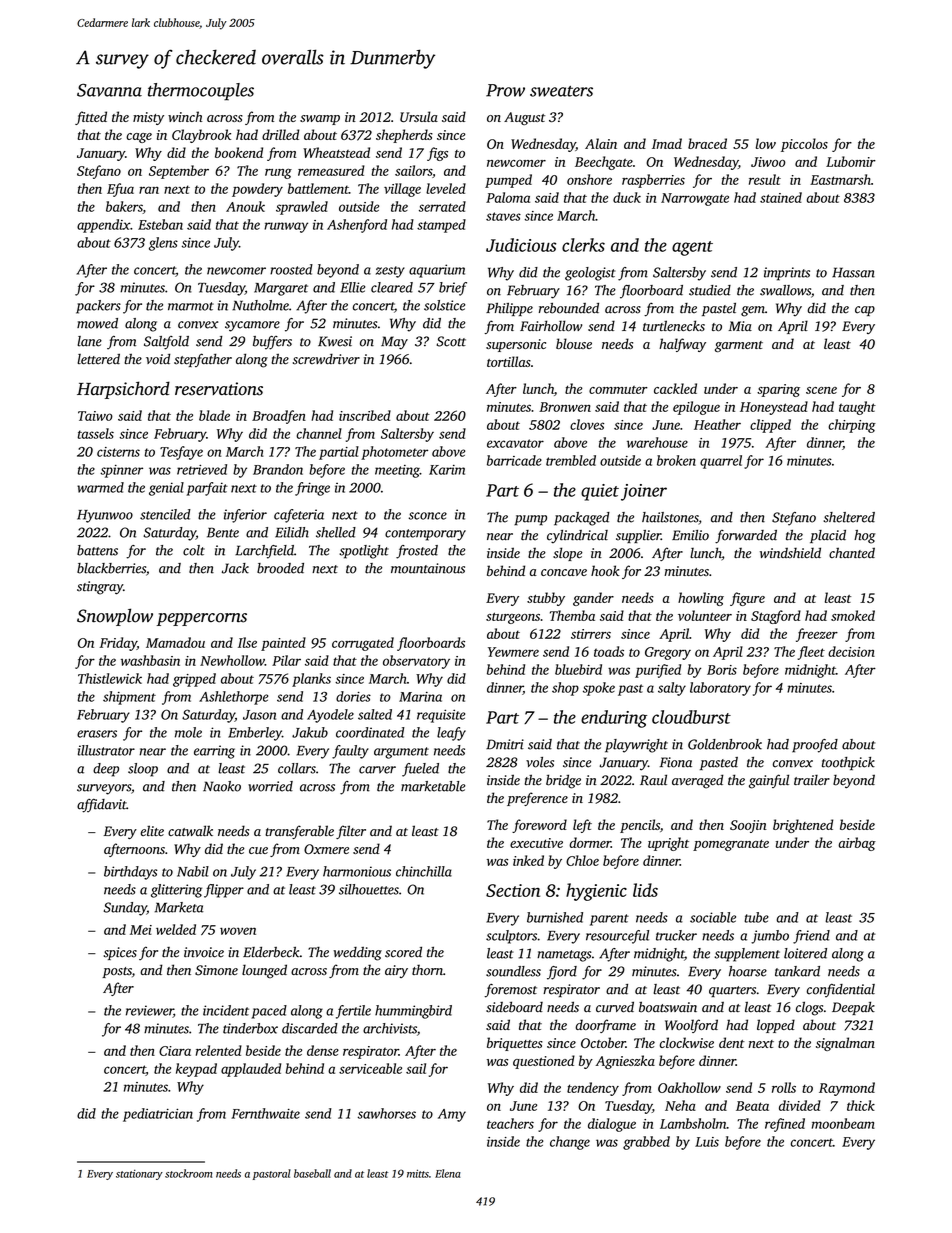 This screenshot has width=952, height=1233. Describe the element at coordinates (397, 471) in the screenshot. I see `meeting` at that location.
